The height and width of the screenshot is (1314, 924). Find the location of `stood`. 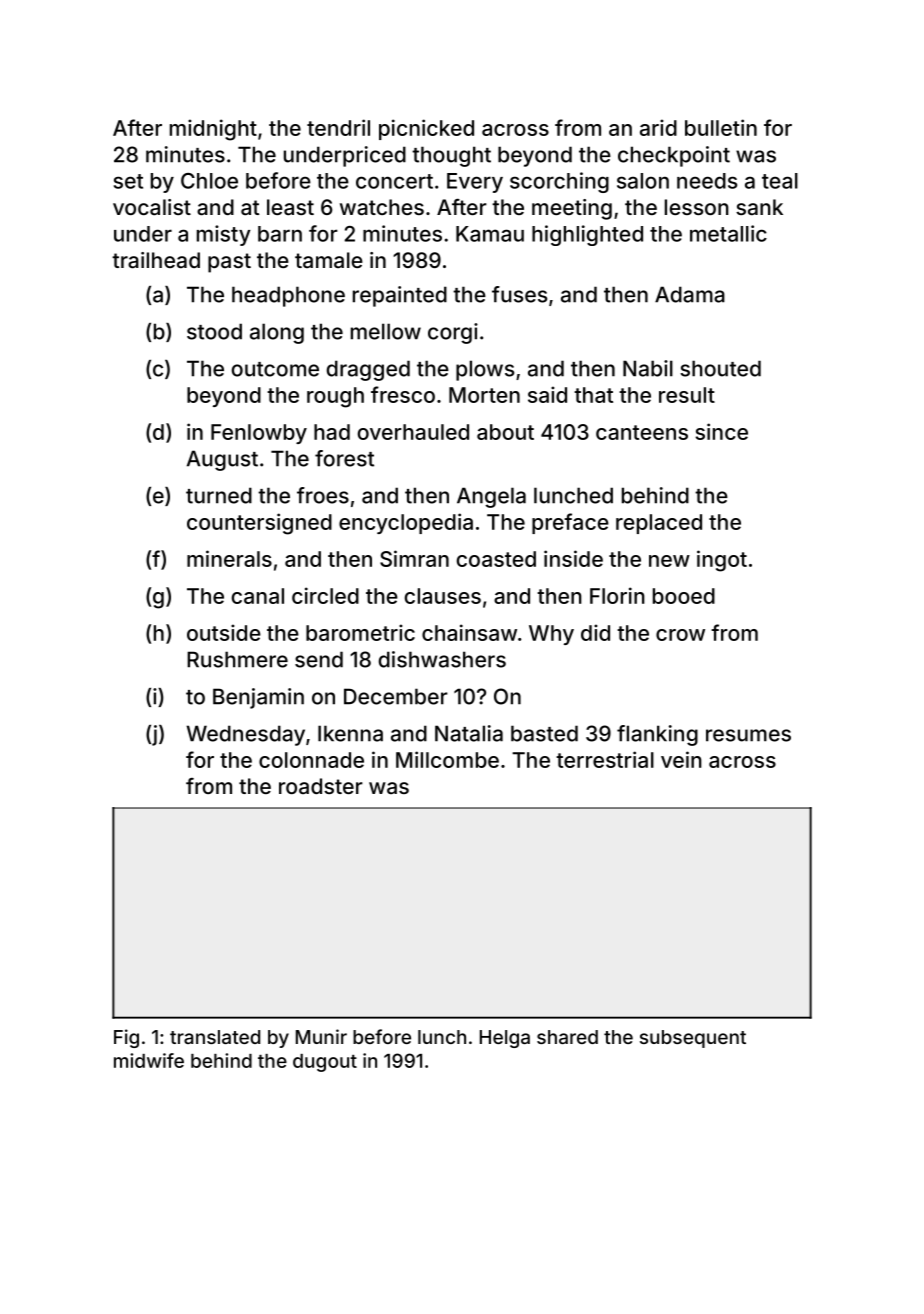

stood is located at coordinates (214, 331).
